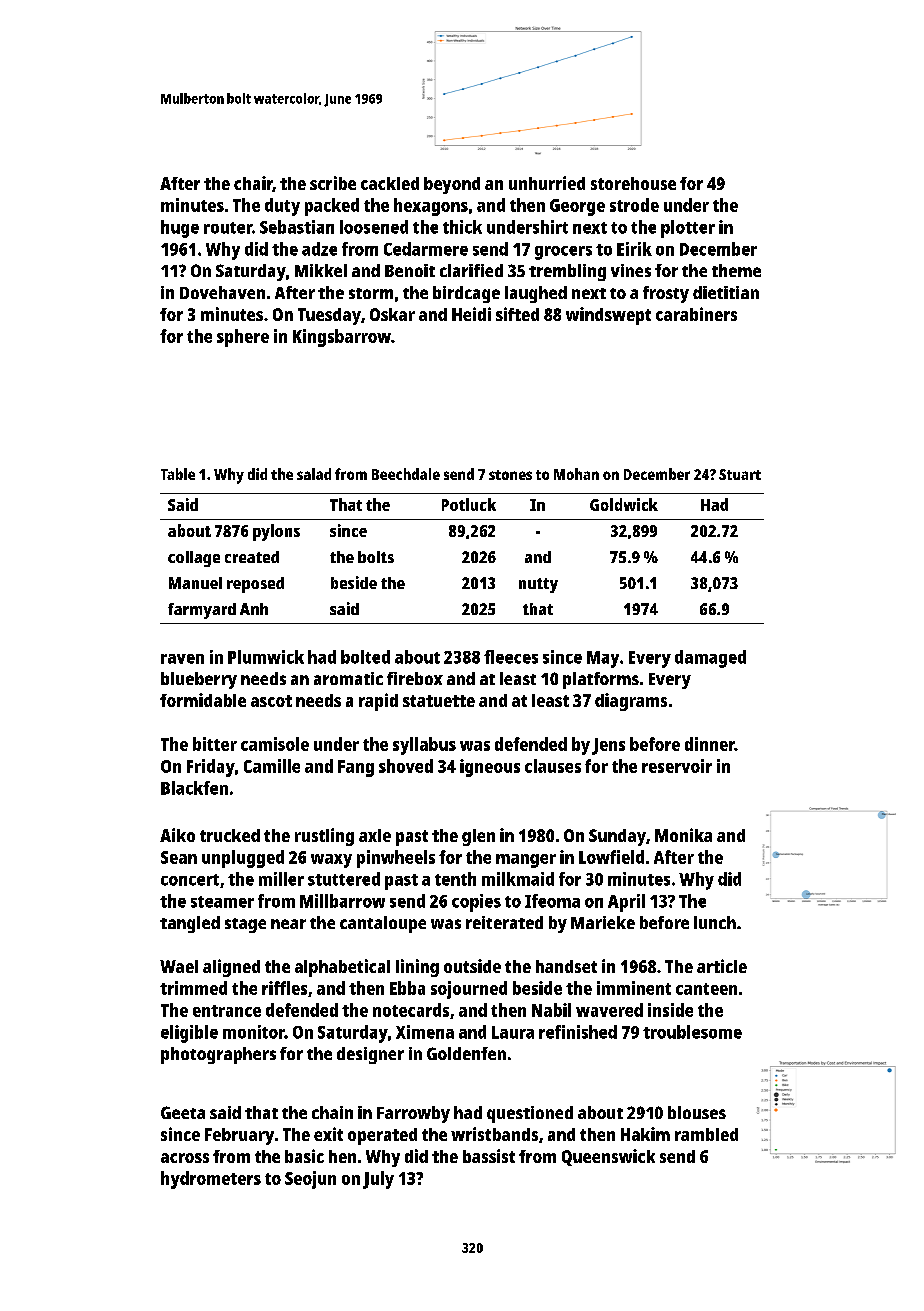  What do you see at coordinates (189, 1034) in the page?
I see `eligible` at bounding box center [189, 1034].
